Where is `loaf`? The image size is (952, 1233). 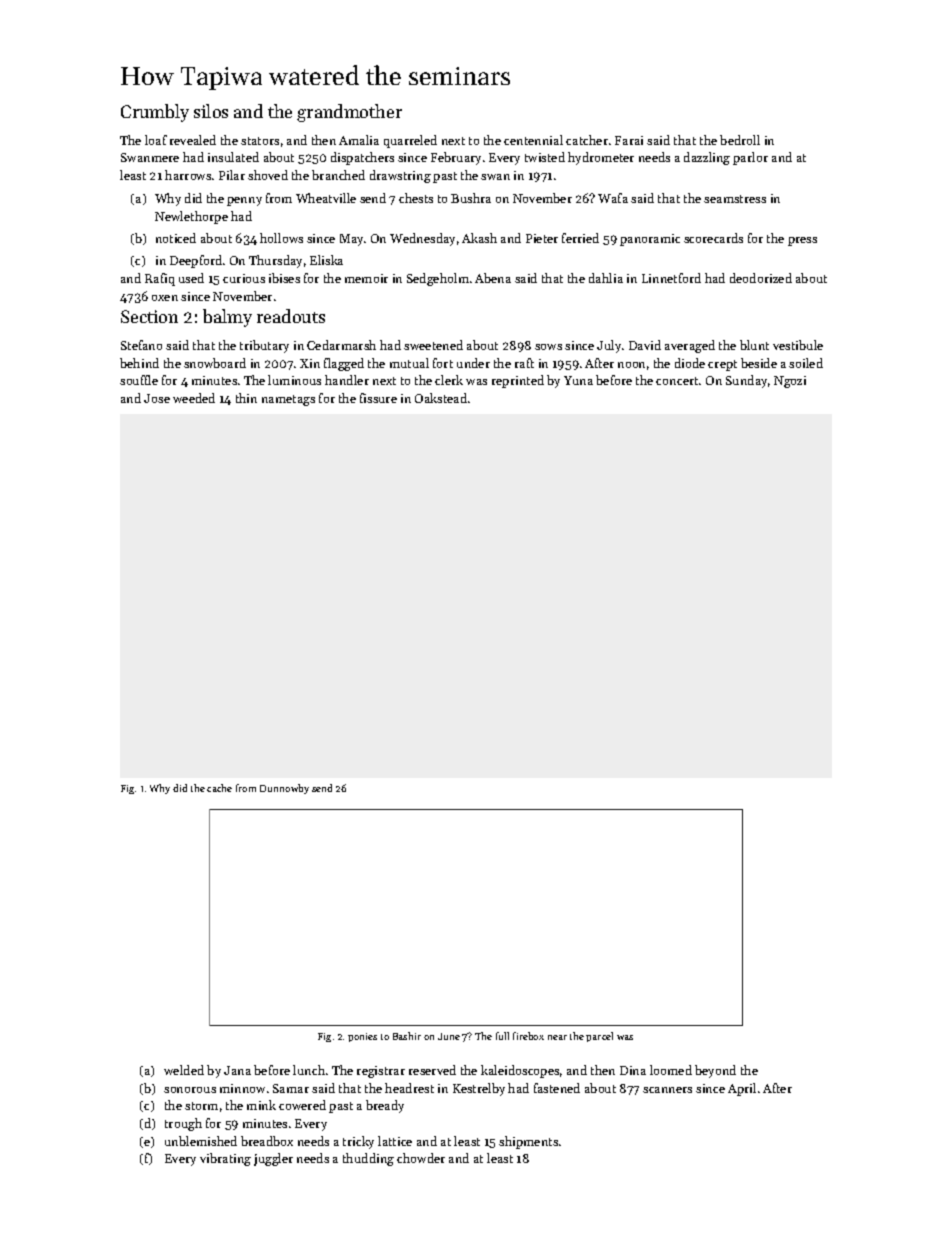 loaf is located at coordinates (156, 140).
